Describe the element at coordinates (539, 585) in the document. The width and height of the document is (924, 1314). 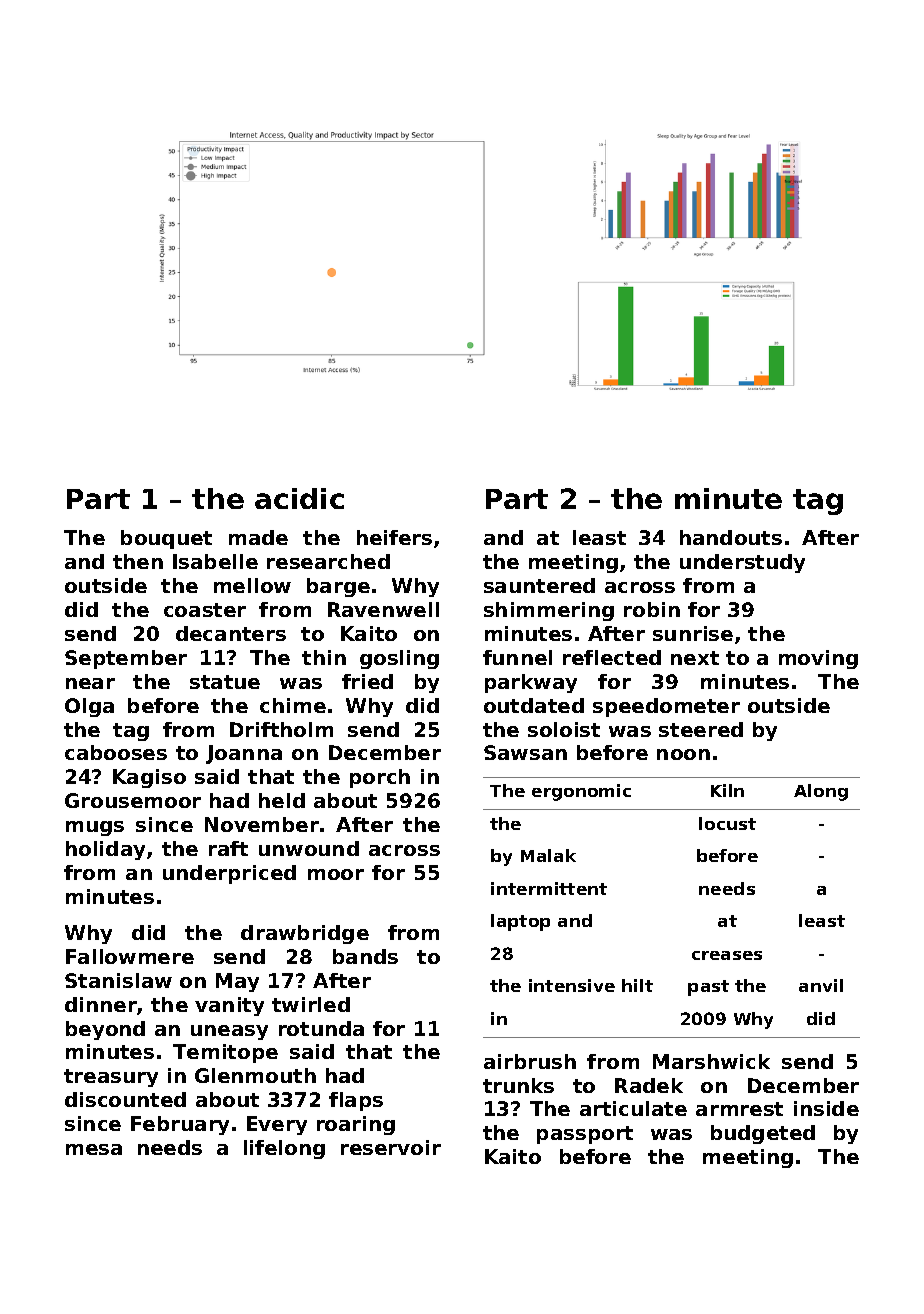
I see `sauntered` at that location.
